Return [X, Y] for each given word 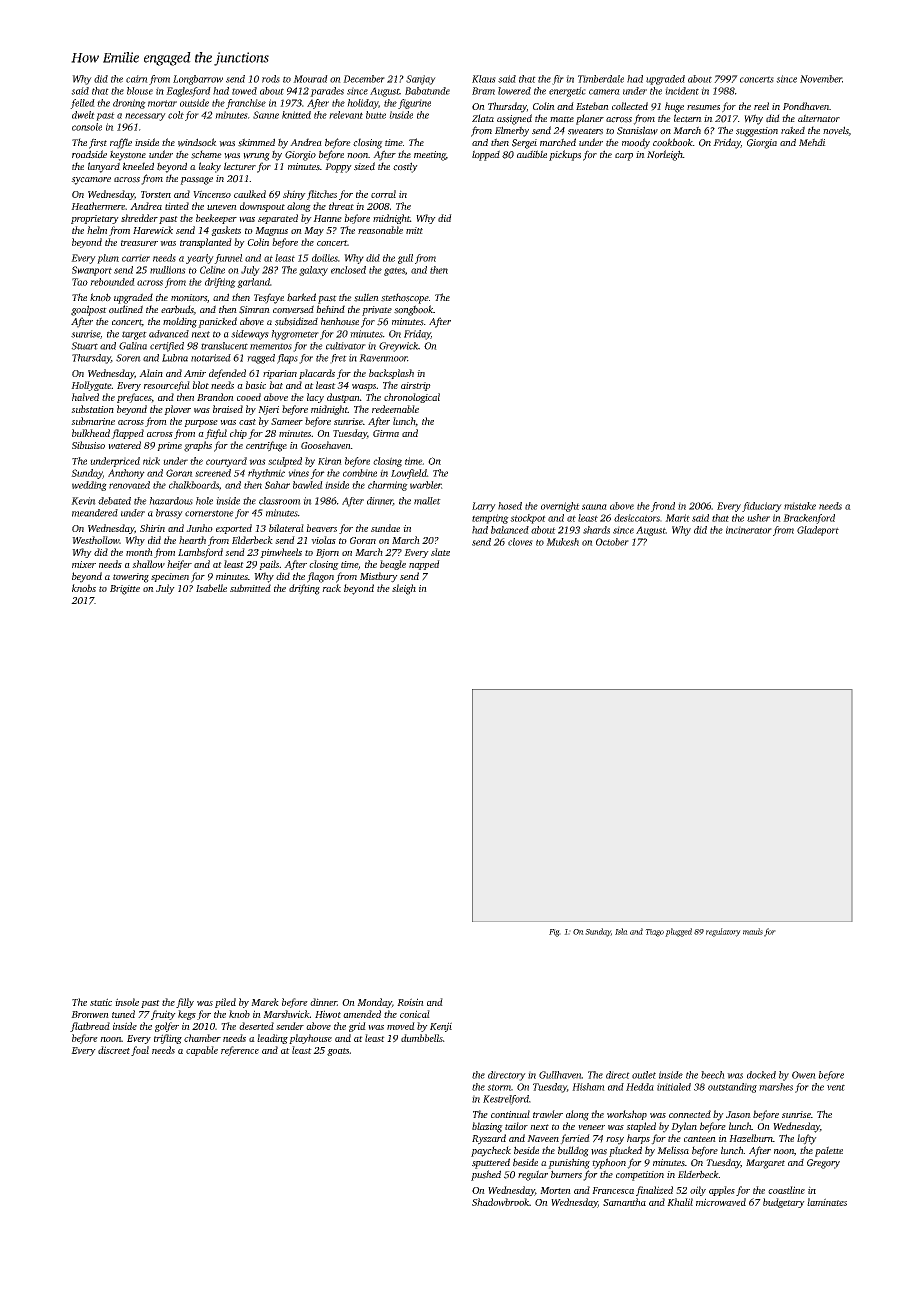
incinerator [749, 530]
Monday [374, 1003]
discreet [114, 1050]
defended [227, 374]
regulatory [723, 932]
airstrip [416, 386]
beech [713, 1075]
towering [131, 578]
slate [440, 552]
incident [682, 91]
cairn [137, 79]
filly [185, 1003]
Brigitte [125, 590]
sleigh [404, 589]
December [364, 79]
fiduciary [762, 507]
